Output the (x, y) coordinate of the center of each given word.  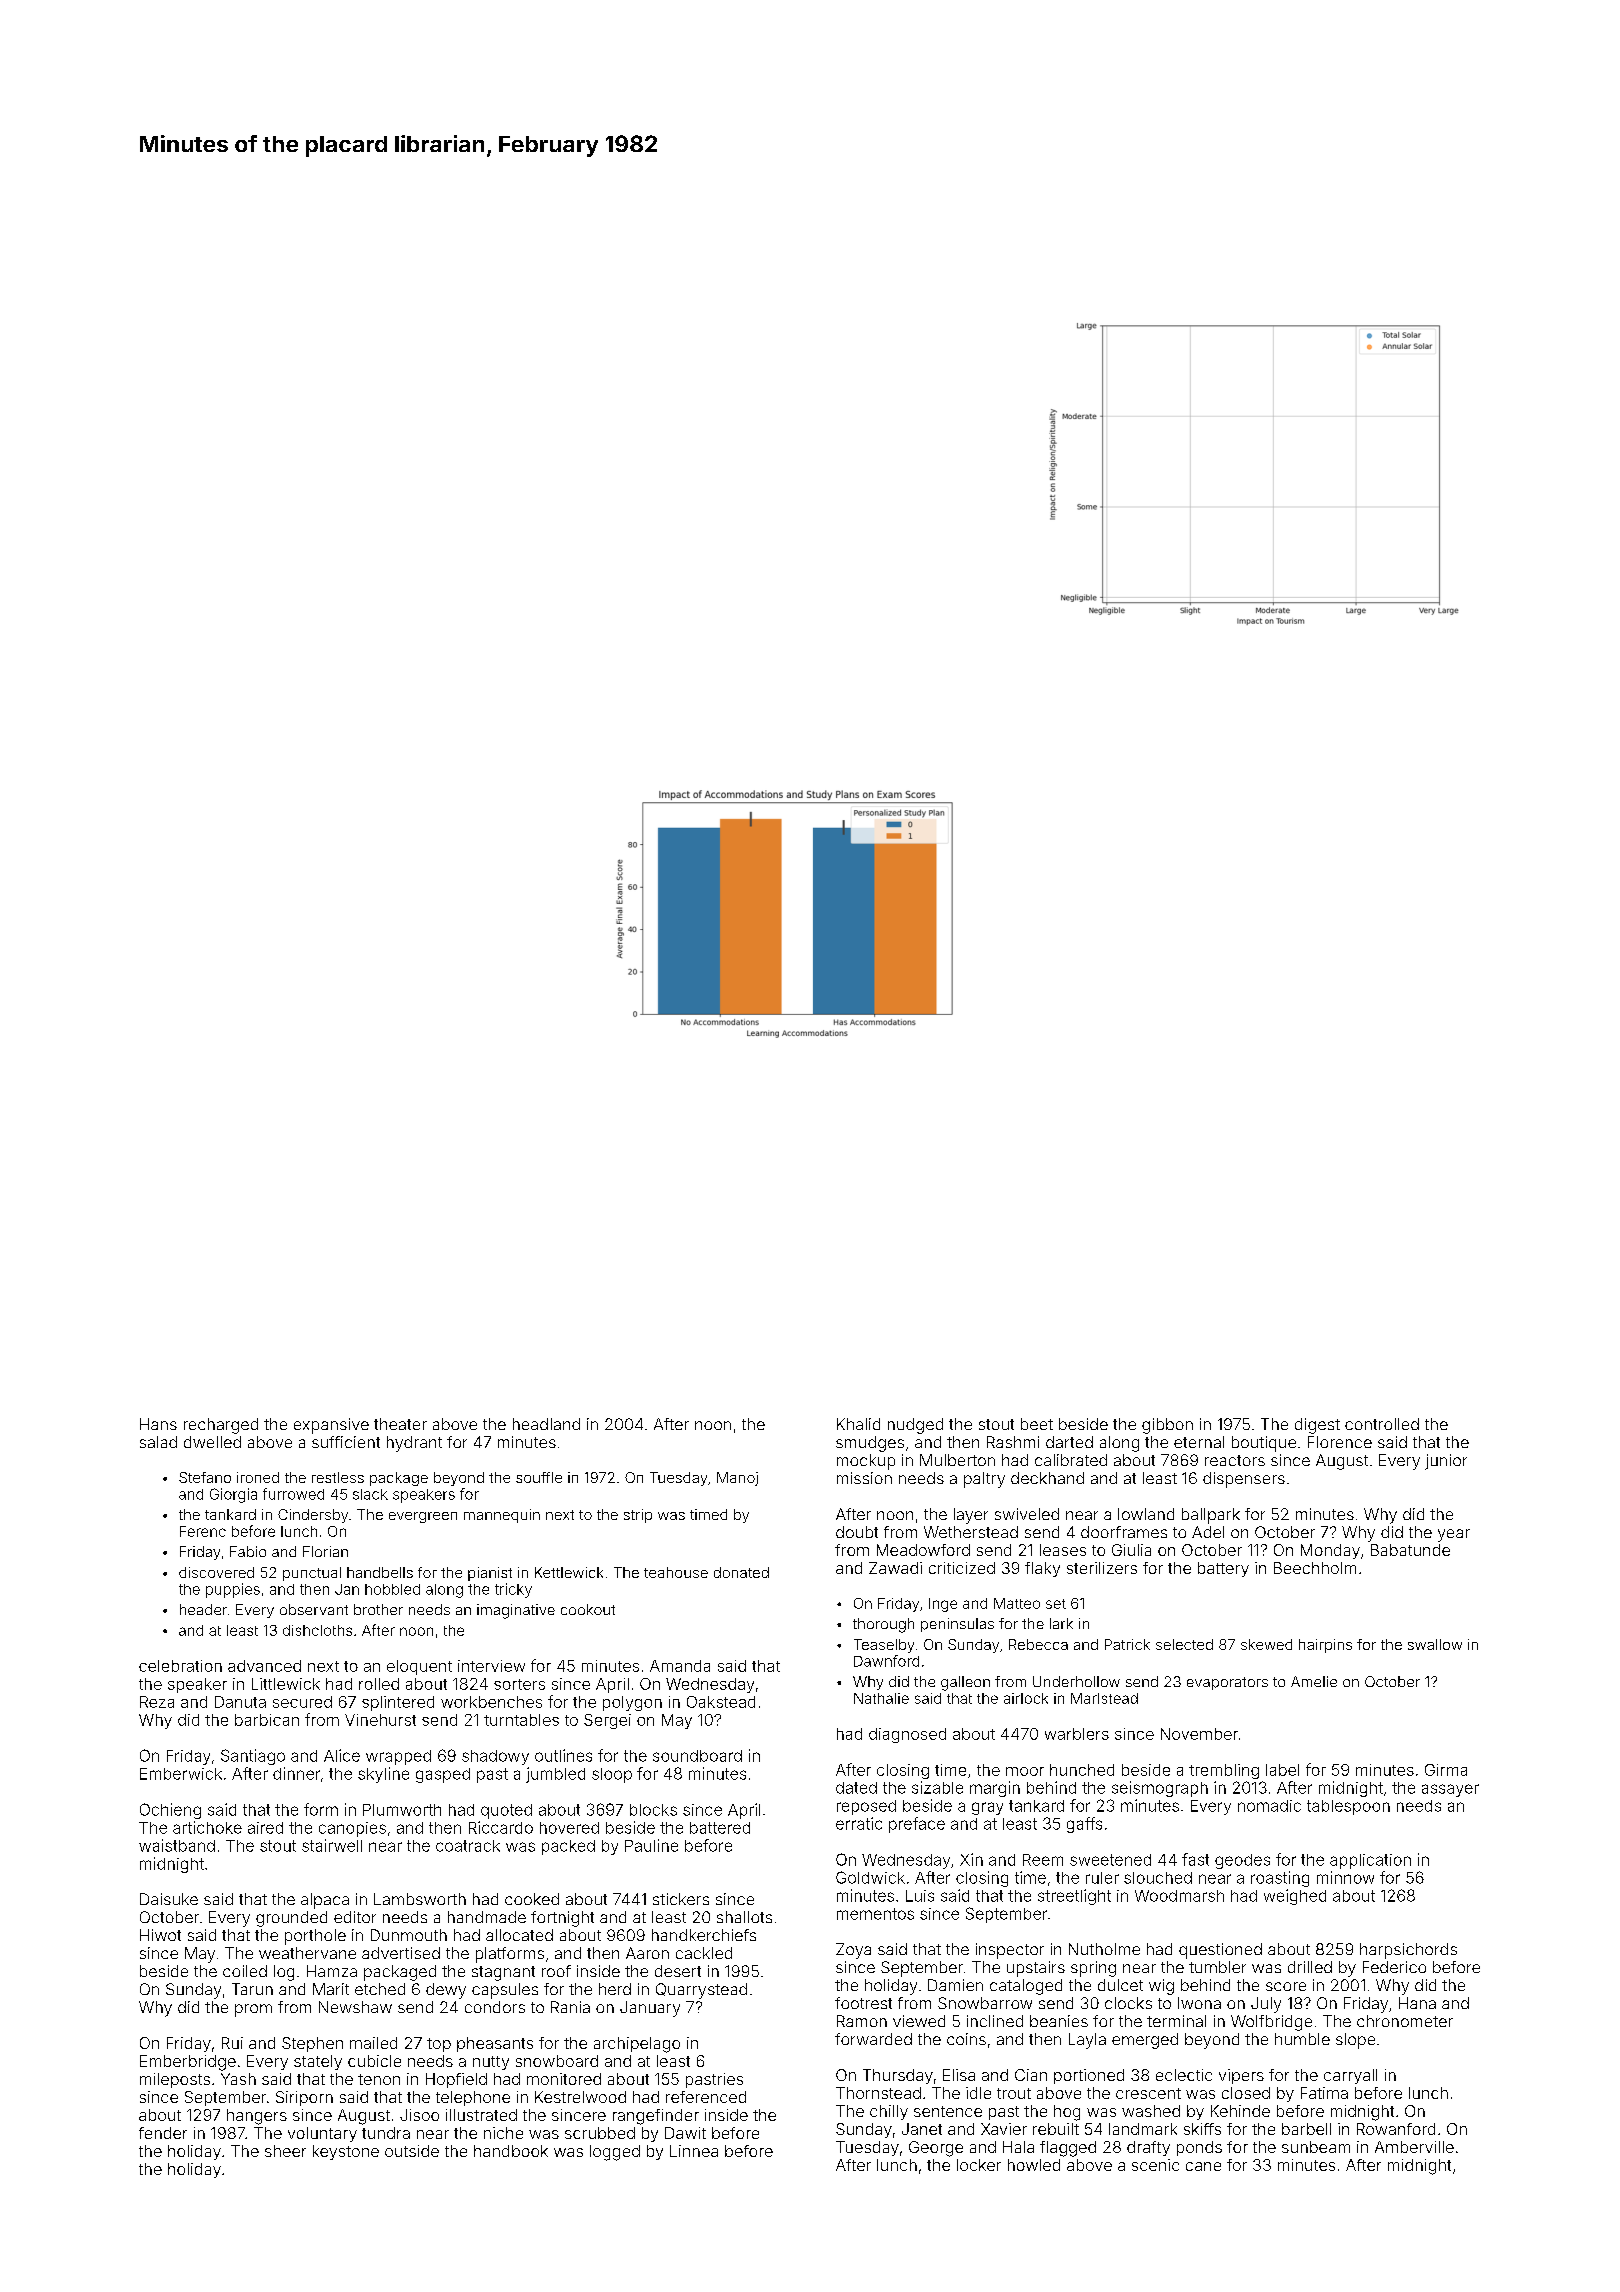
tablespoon (1348, 1807)
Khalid (858, 1424)
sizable (937, 1787)
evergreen (423, 1517)
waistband (177, 1845)
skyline (383, 1775)
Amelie (1314, 1681)
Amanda (680, 1666)
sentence (948, 2111)
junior (1446, 1462)
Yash (238, 2079)
